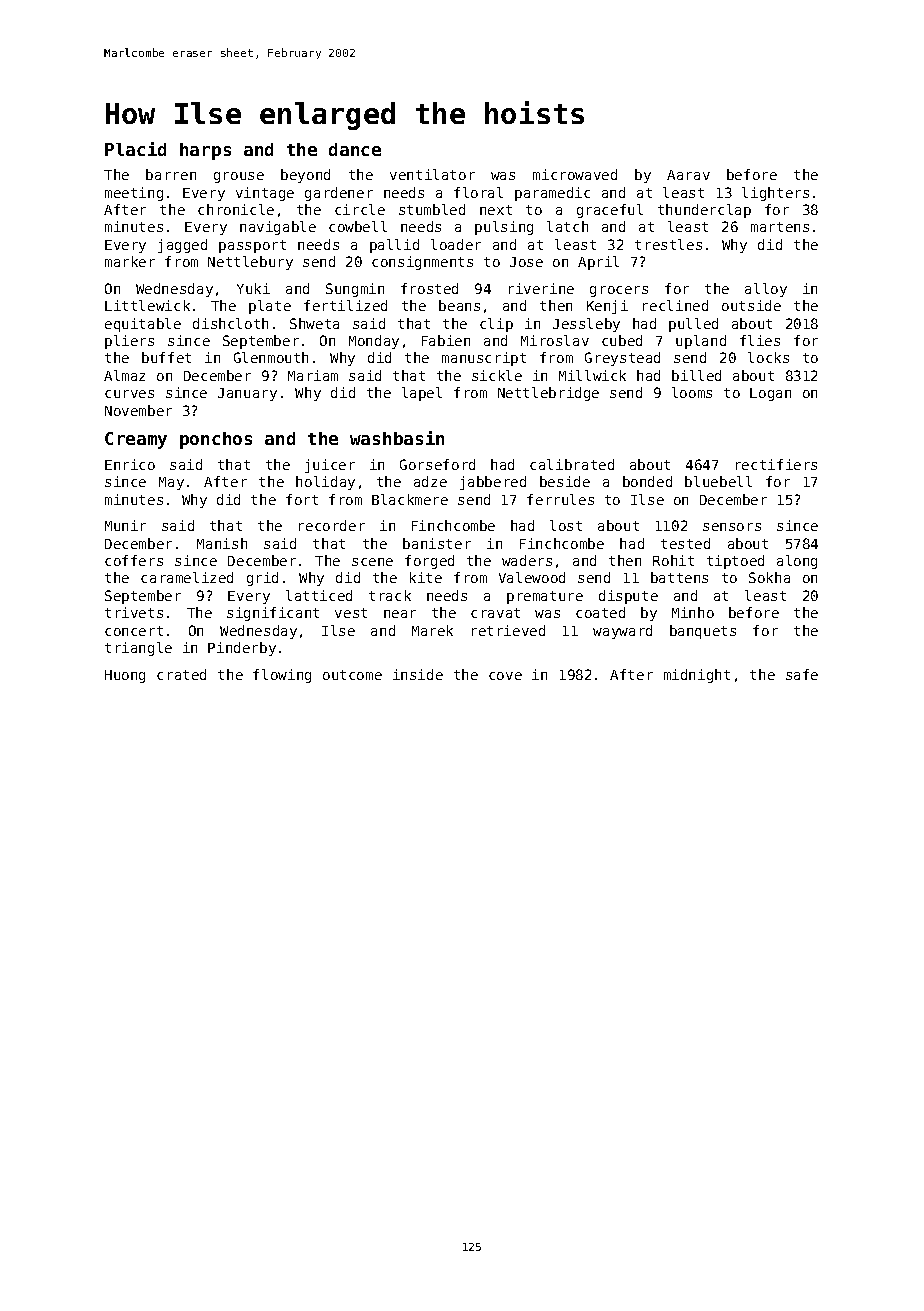  I want to click on Glenmouth, so click(271, 357).
